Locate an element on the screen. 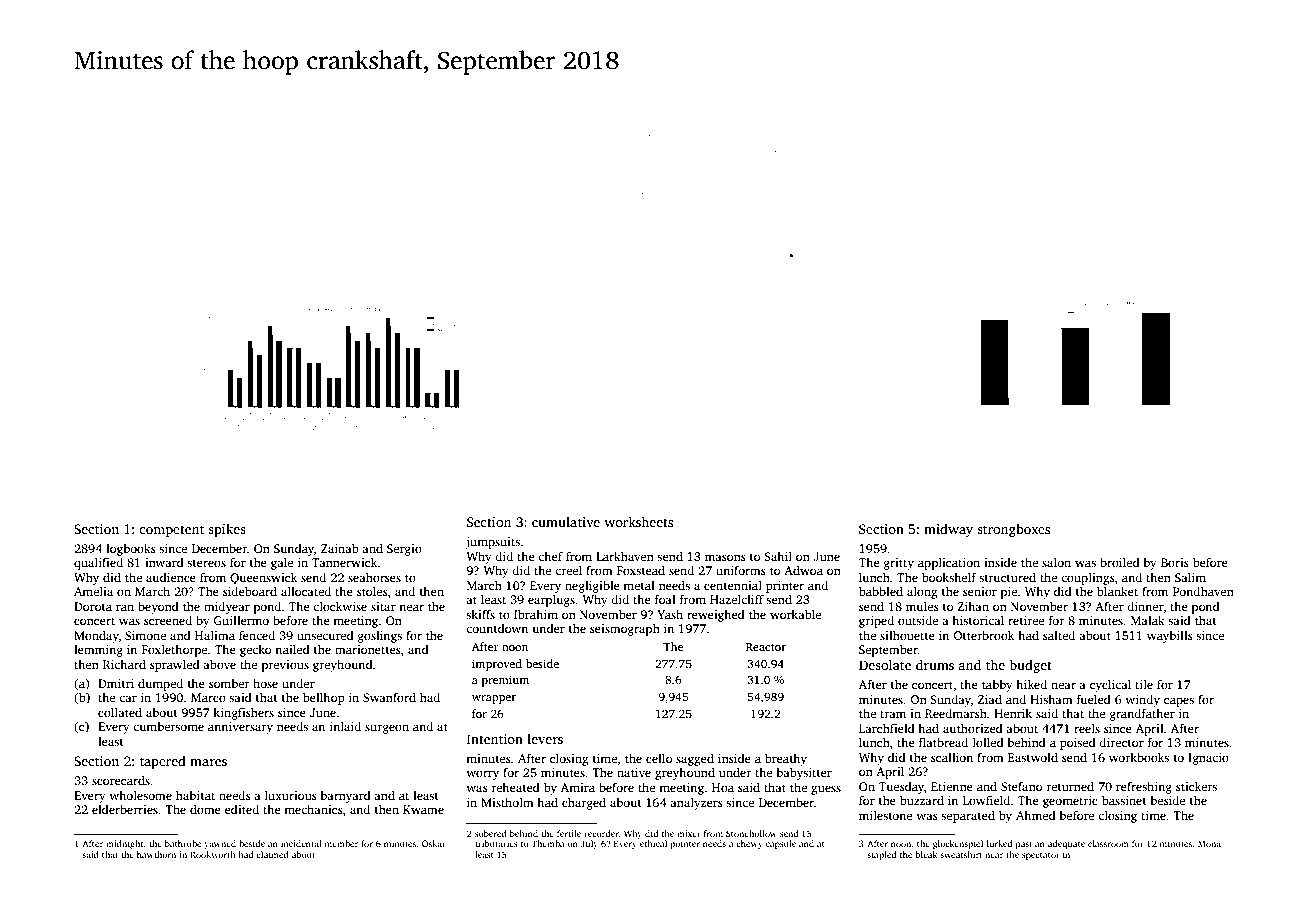 This screenshot has height=924, width=1308. Hoa is located at coordinates (723, 787).
